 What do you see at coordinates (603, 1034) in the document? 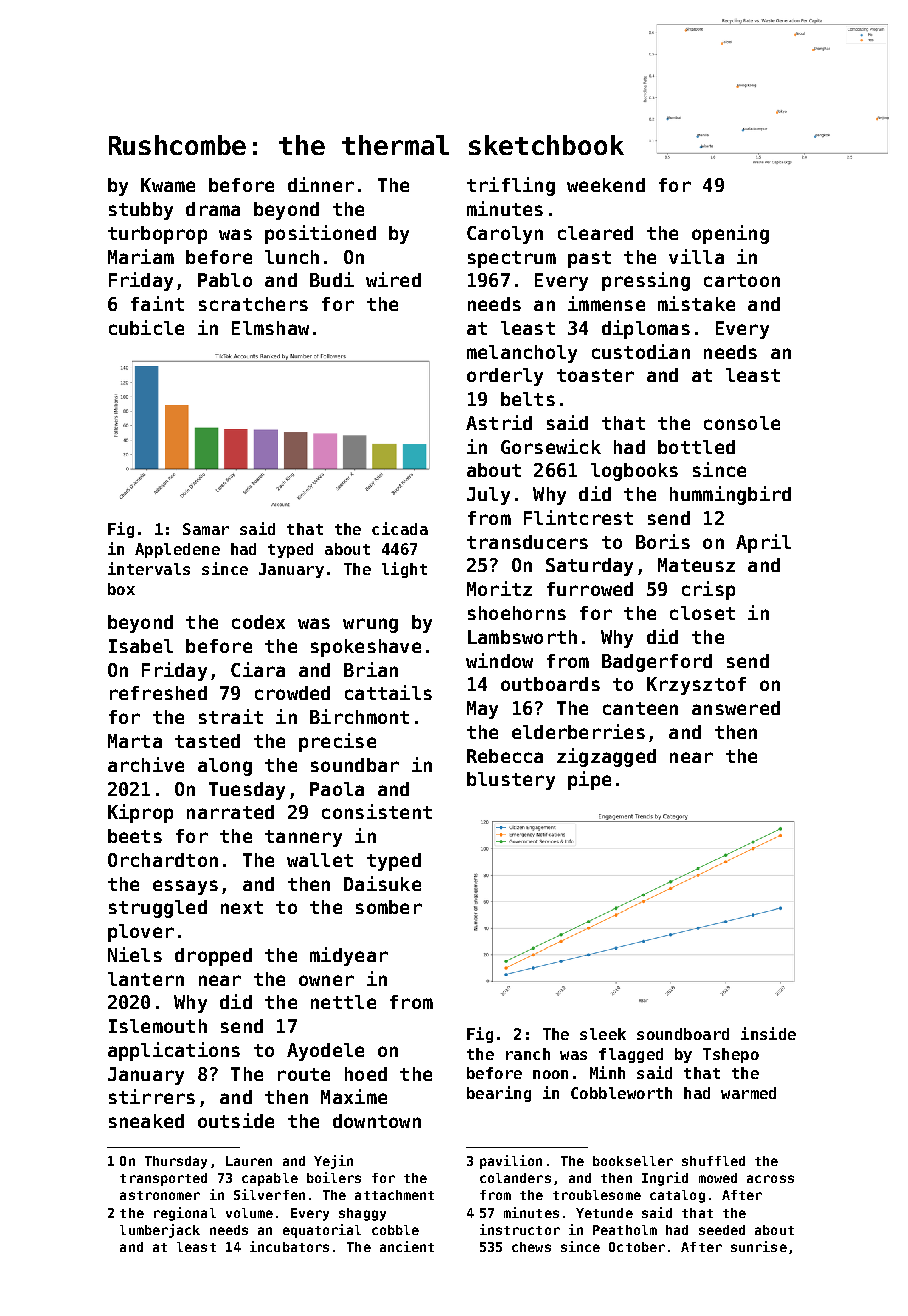
I see `sleek` at bounding box center [603, 1034].
